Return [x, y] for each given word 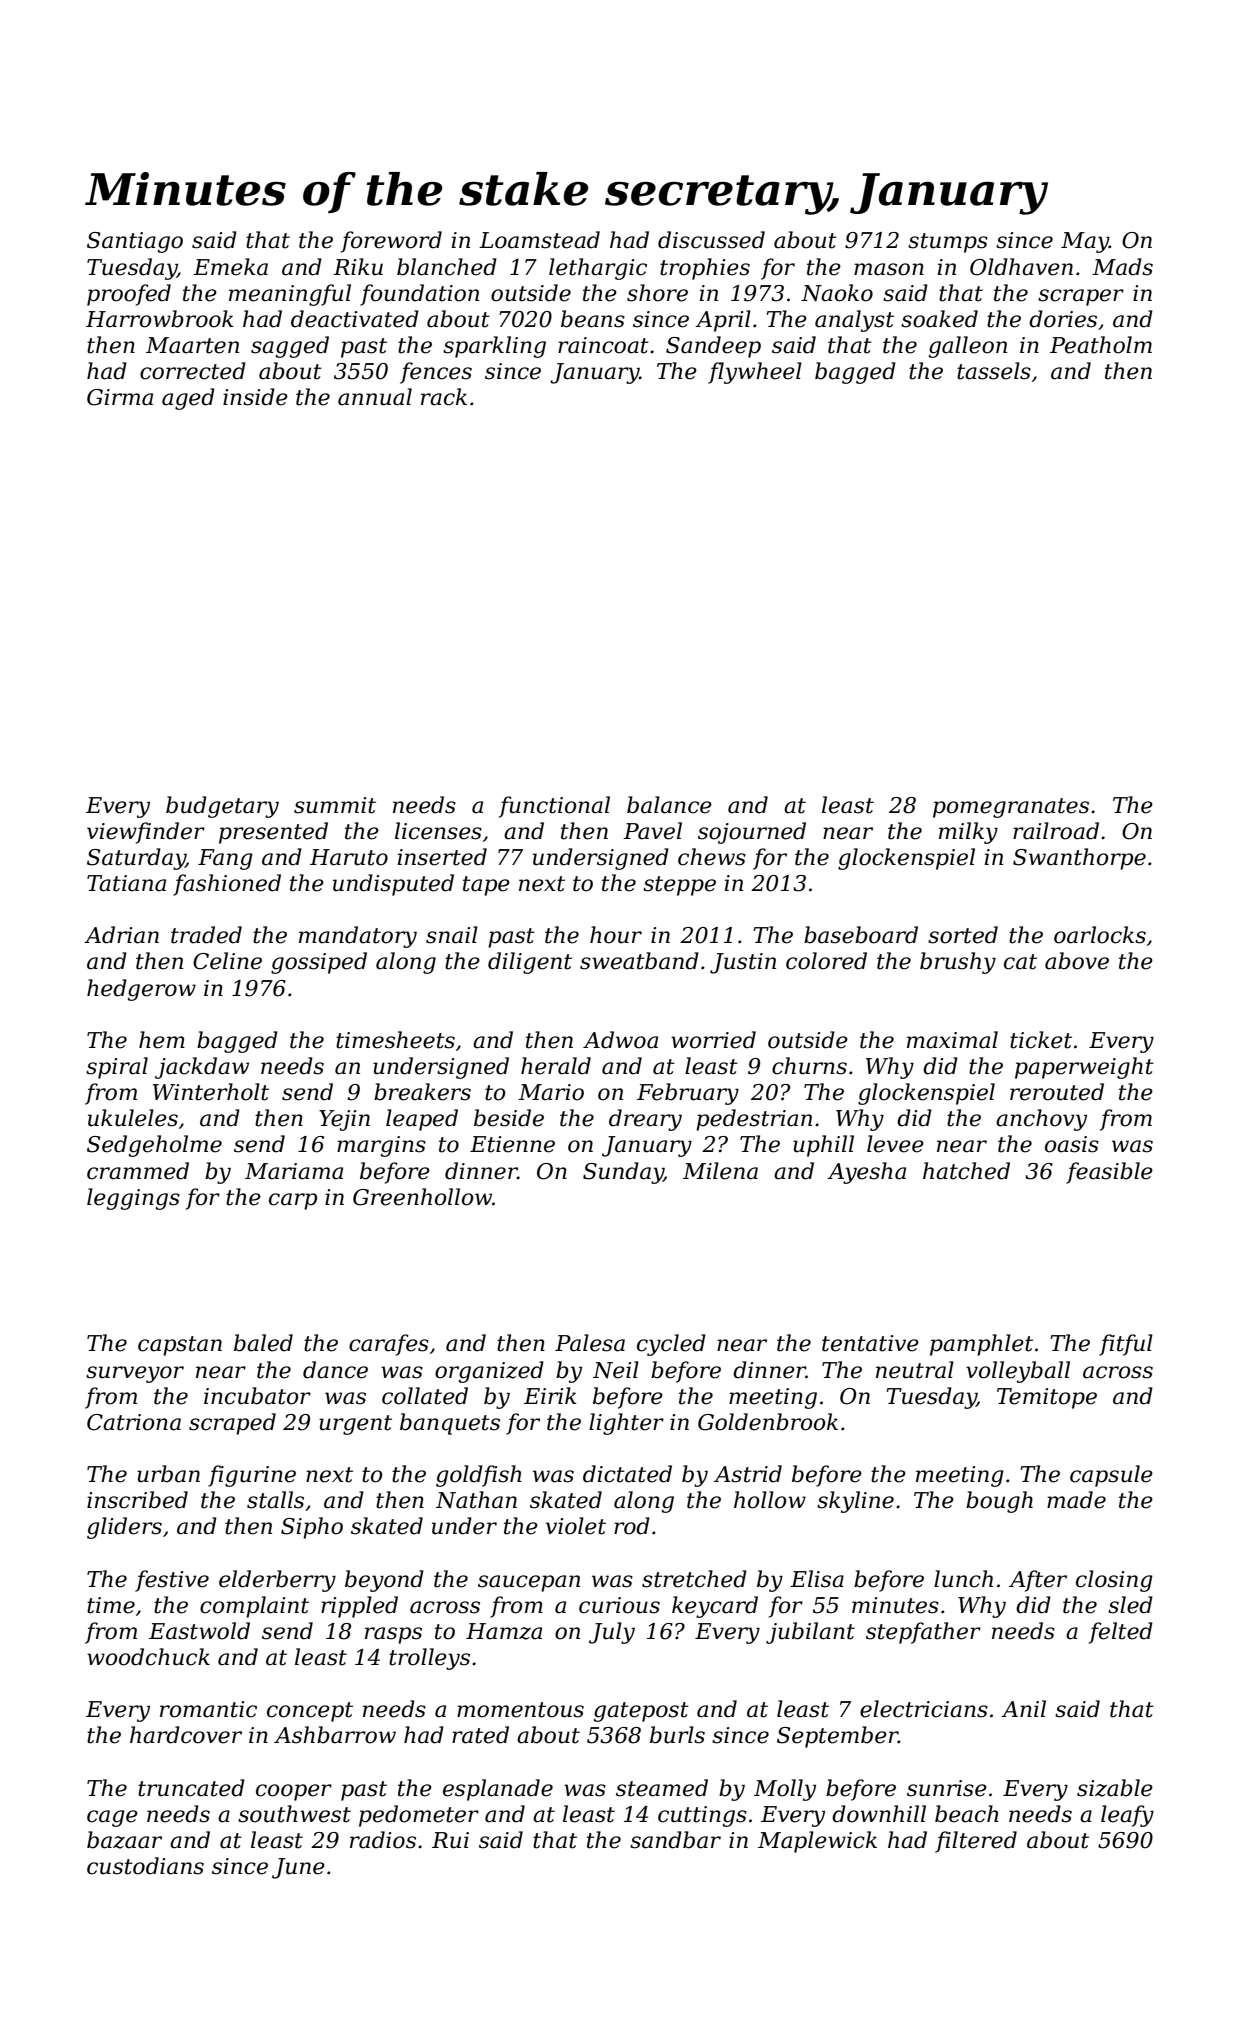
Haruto [349, 857]
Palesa [590, 1343]
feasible [1109, 1173]
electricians [924, 1709]
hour [616, 935]
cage [112, 1818]
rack [444, 397]
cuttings [702, 1816]
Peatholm [1101, 345]
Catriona [134, 1422]
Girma [120, 397]
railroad [1056, 831]
